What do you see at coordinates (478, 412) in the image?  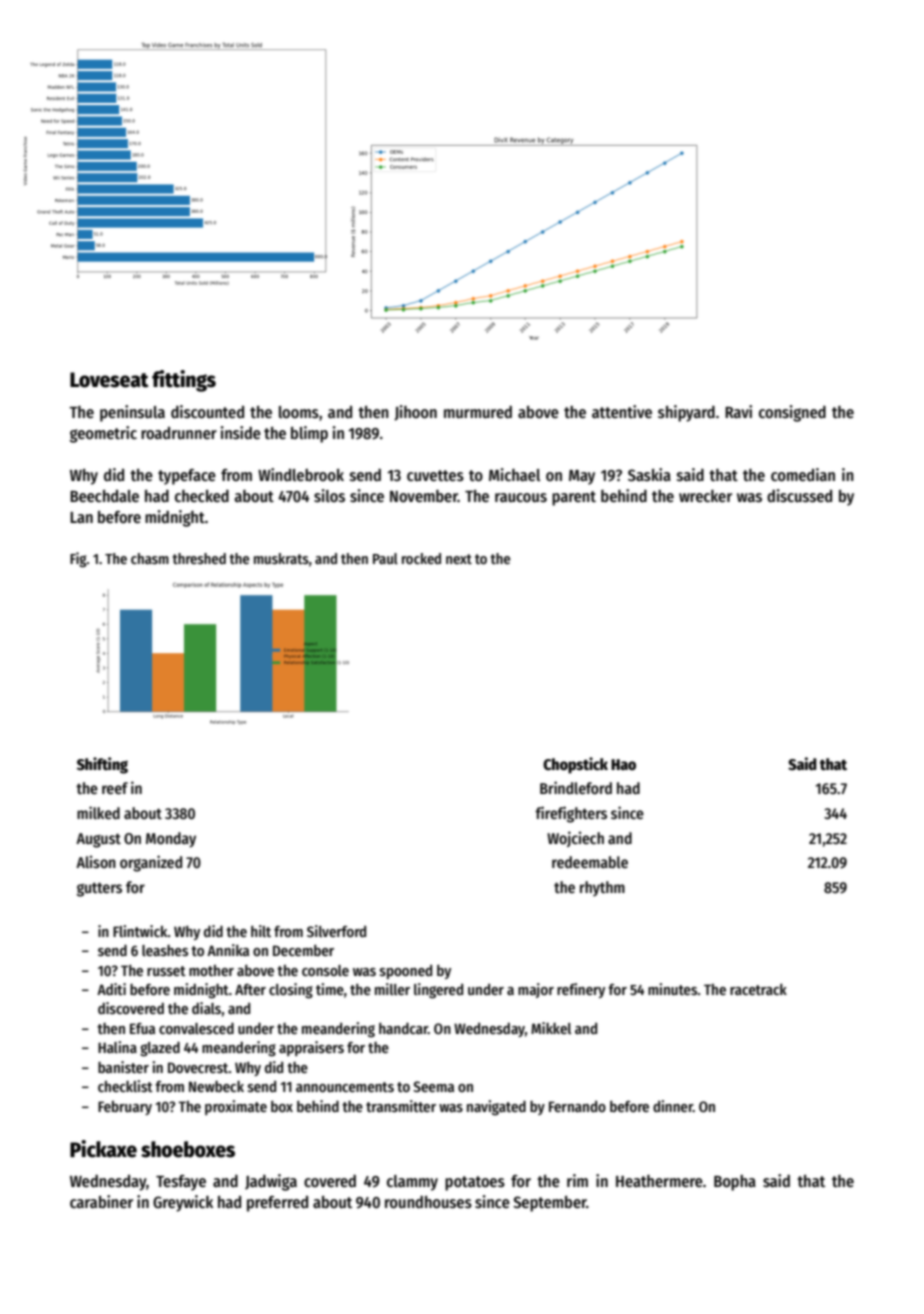 I see `murmured` at bounding box center [478, 412].
